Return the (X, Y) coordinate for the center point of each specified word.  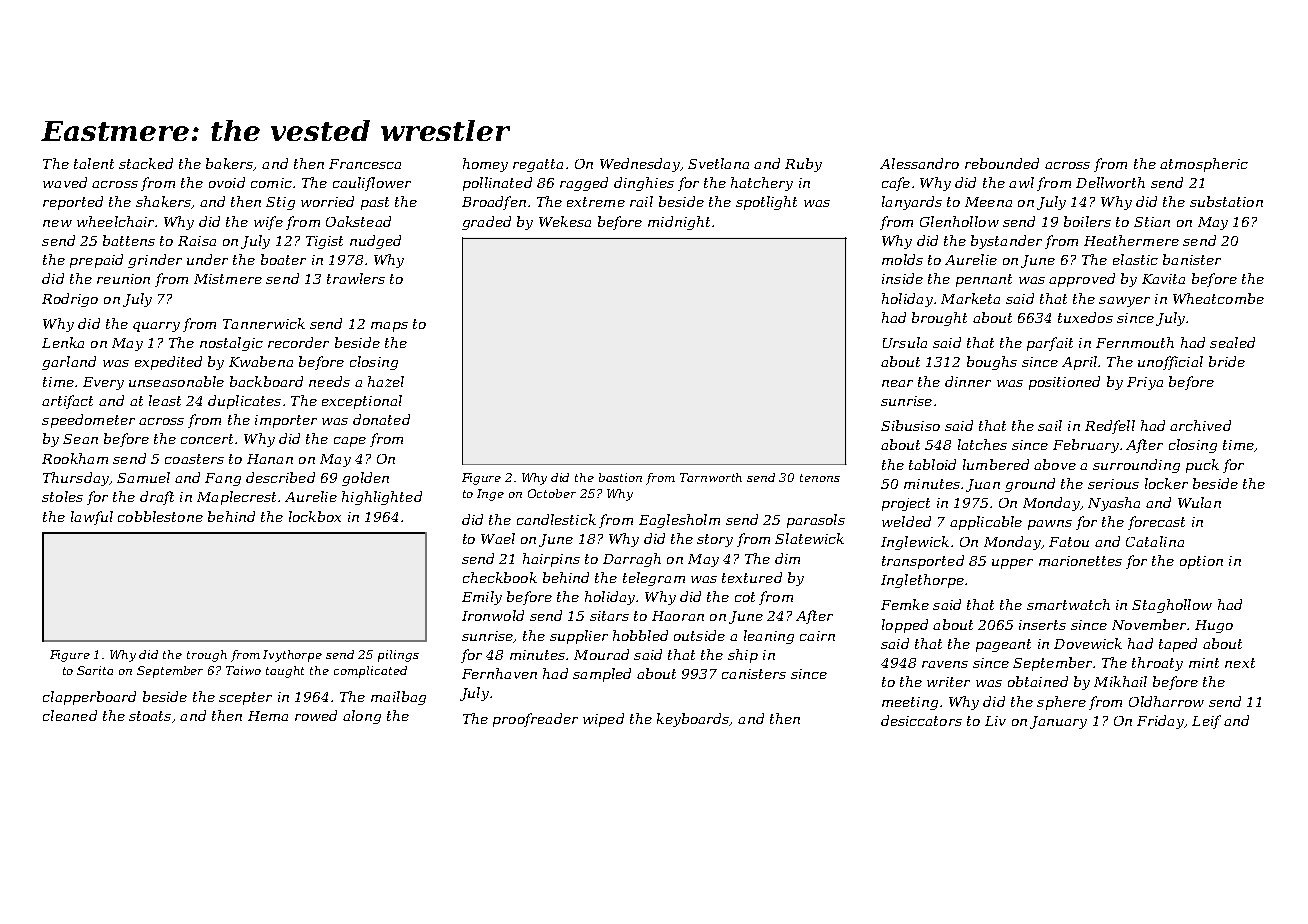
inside (902, 278)
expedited (168, 363)
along (362, 717)
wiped (603, 720)
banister (1192, 259)
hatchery (762, 184)
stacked (146, 163)
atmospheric (1204, 165)
